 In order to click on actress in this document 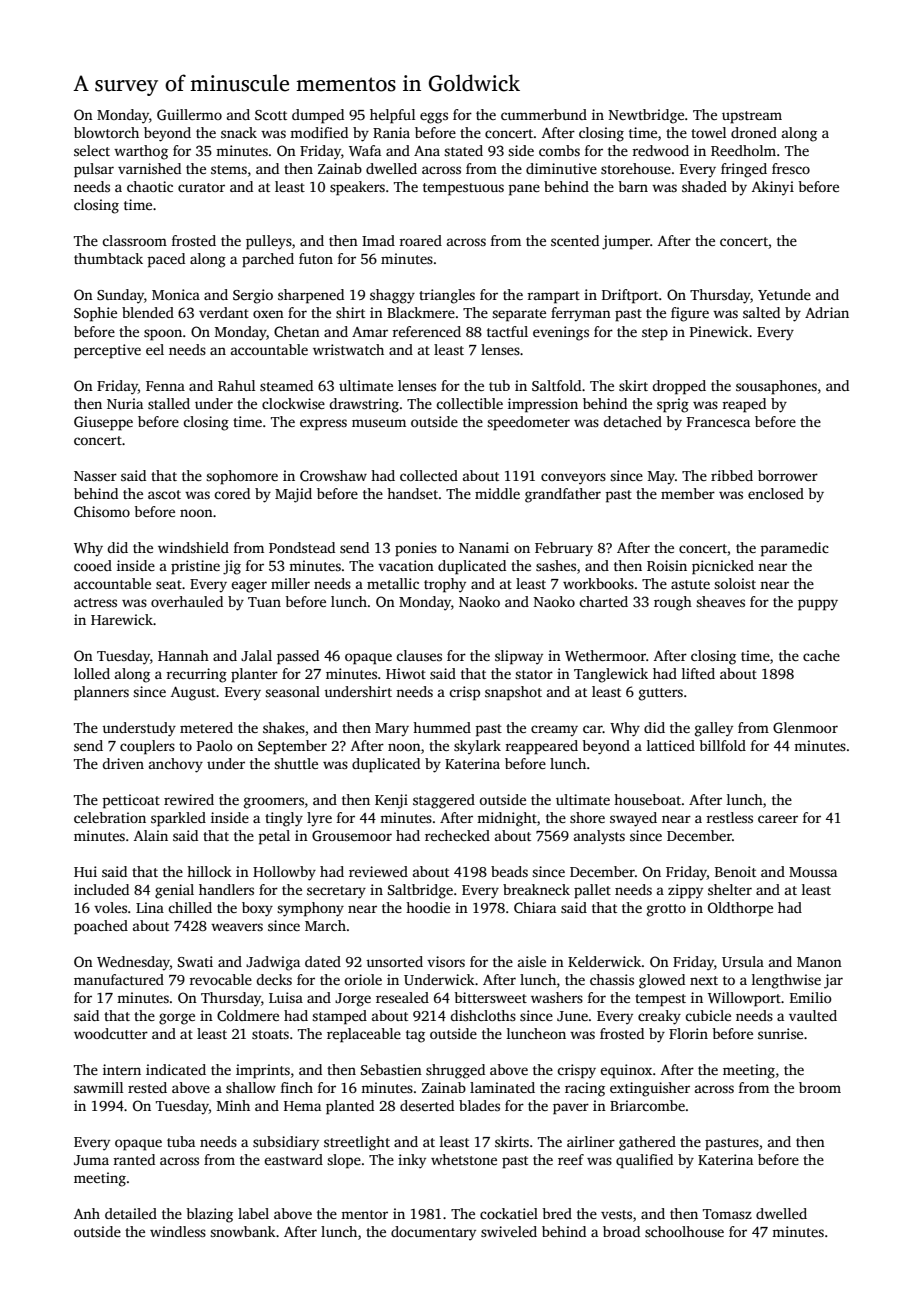, I will do `click(95, 602)`.
